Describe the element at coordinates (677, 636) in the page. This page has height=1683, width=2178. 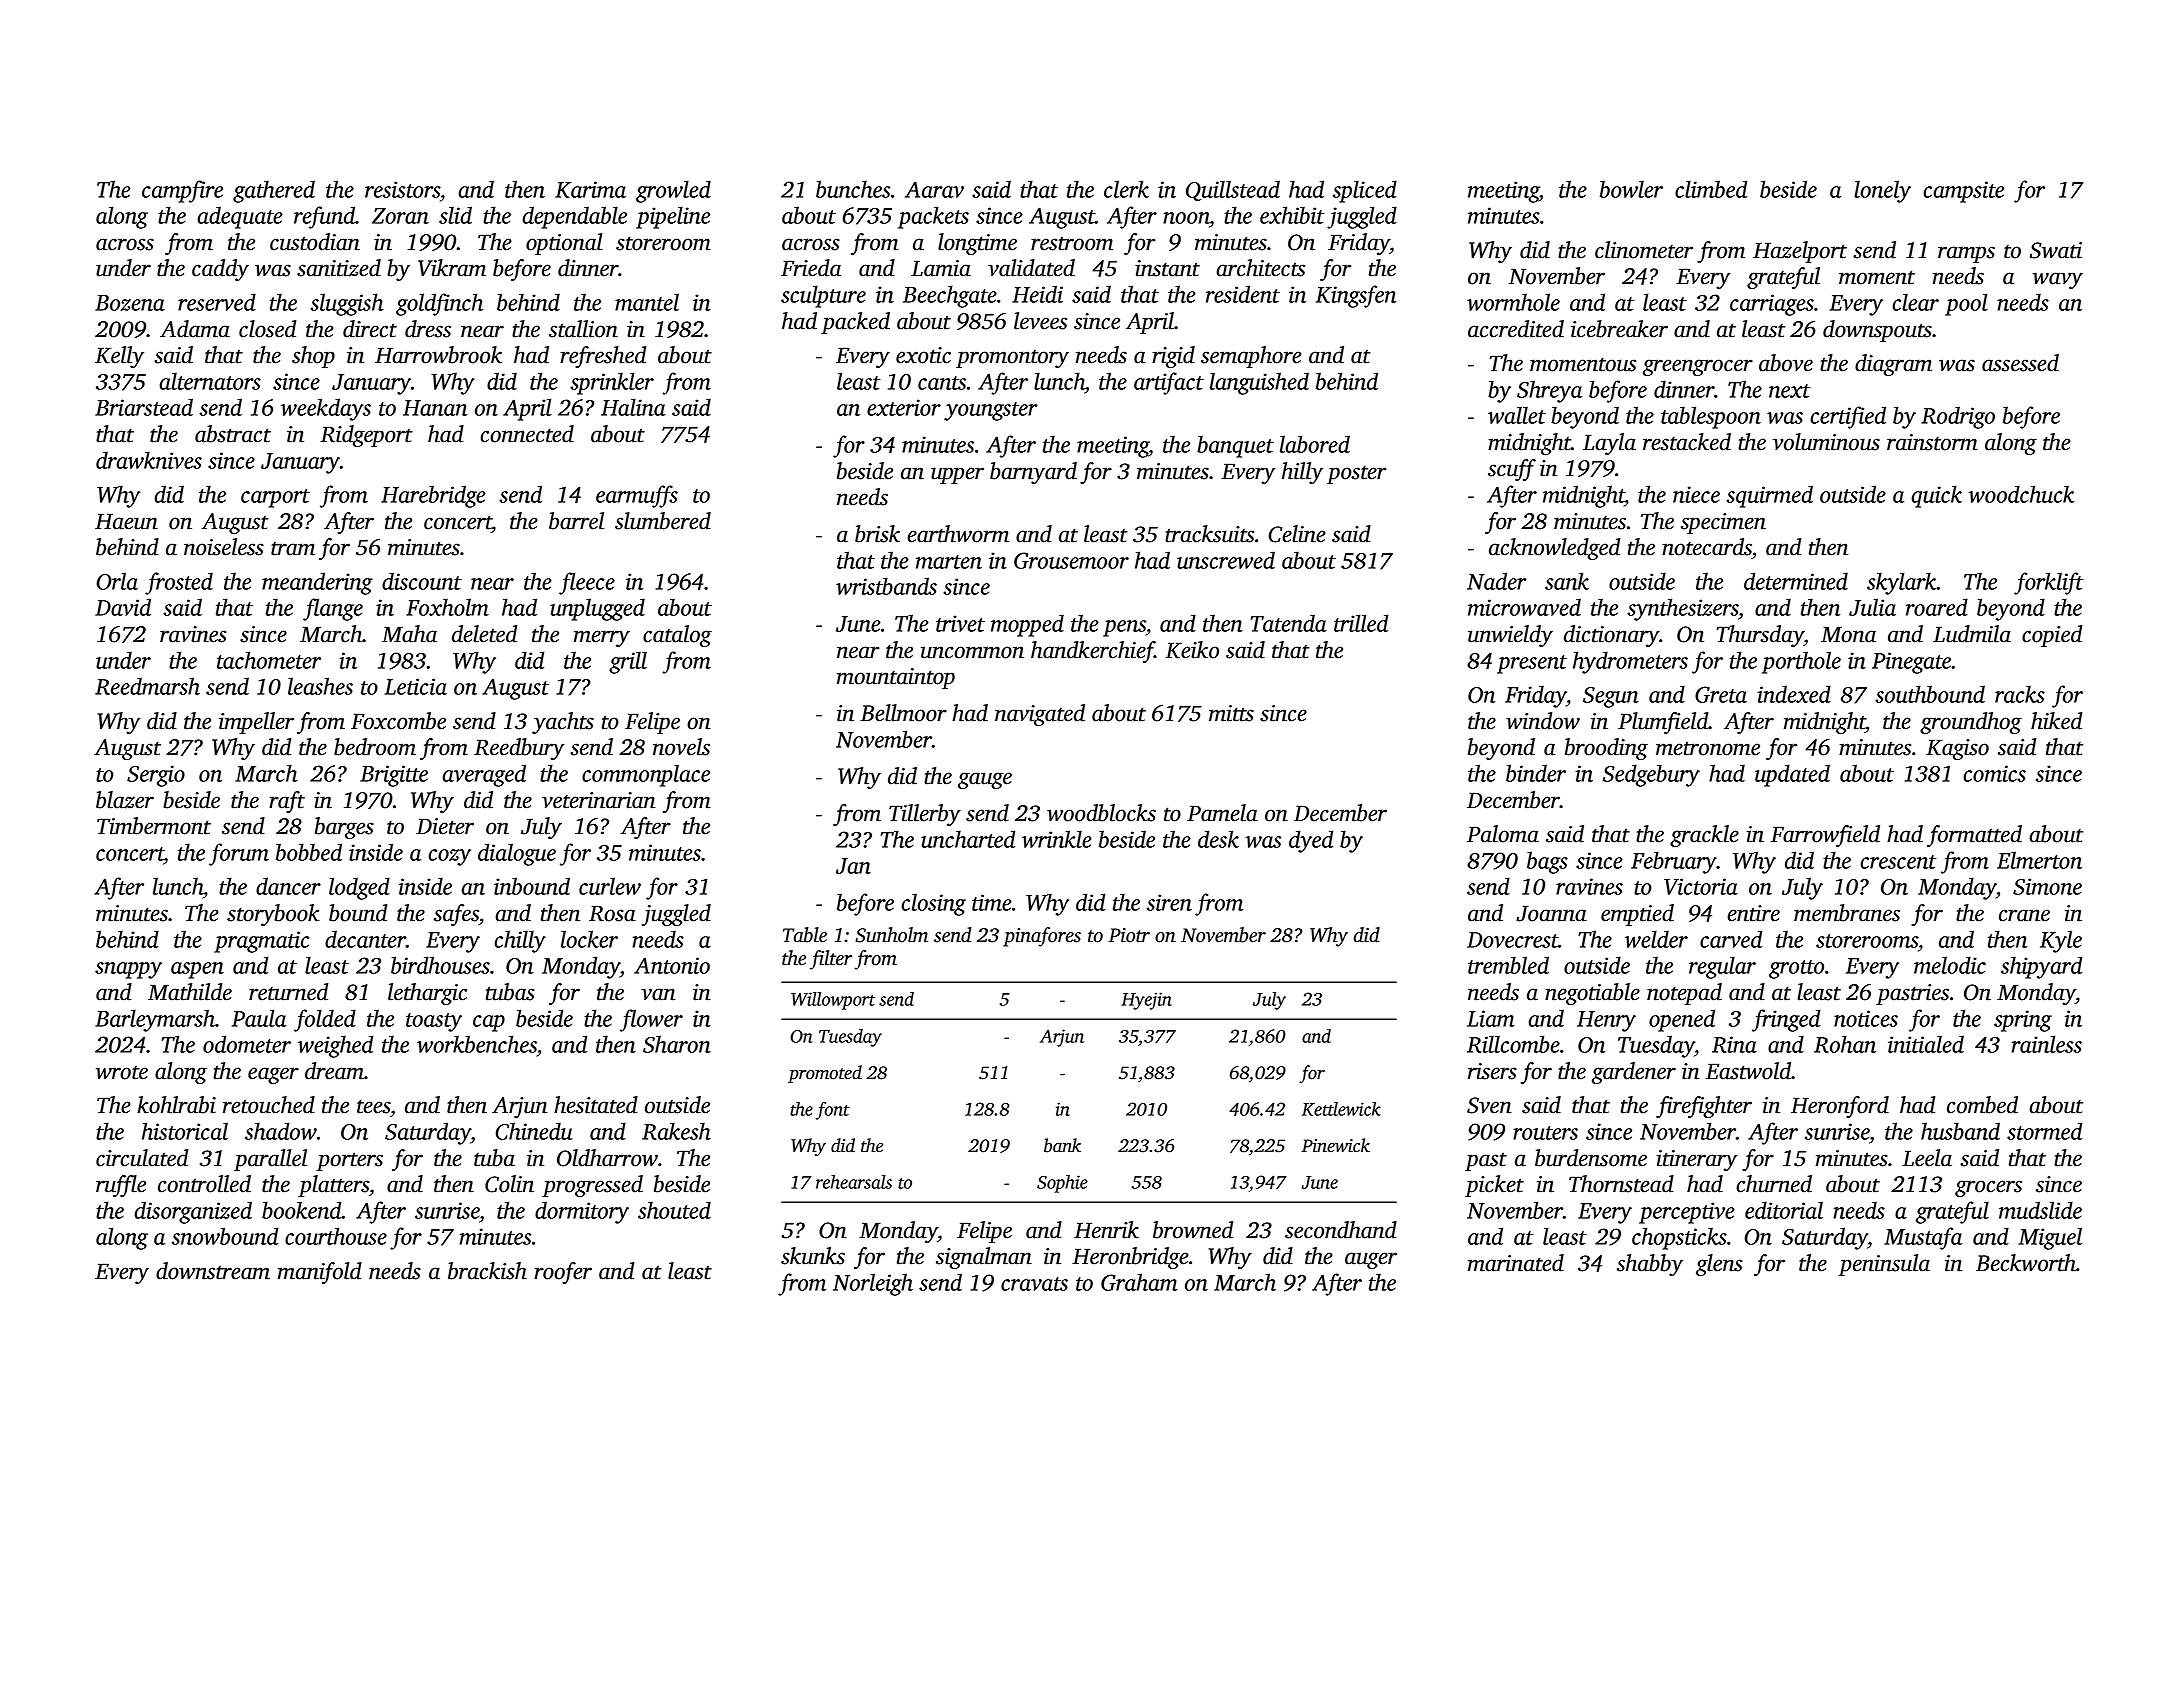
I see `catalog` at that location.
